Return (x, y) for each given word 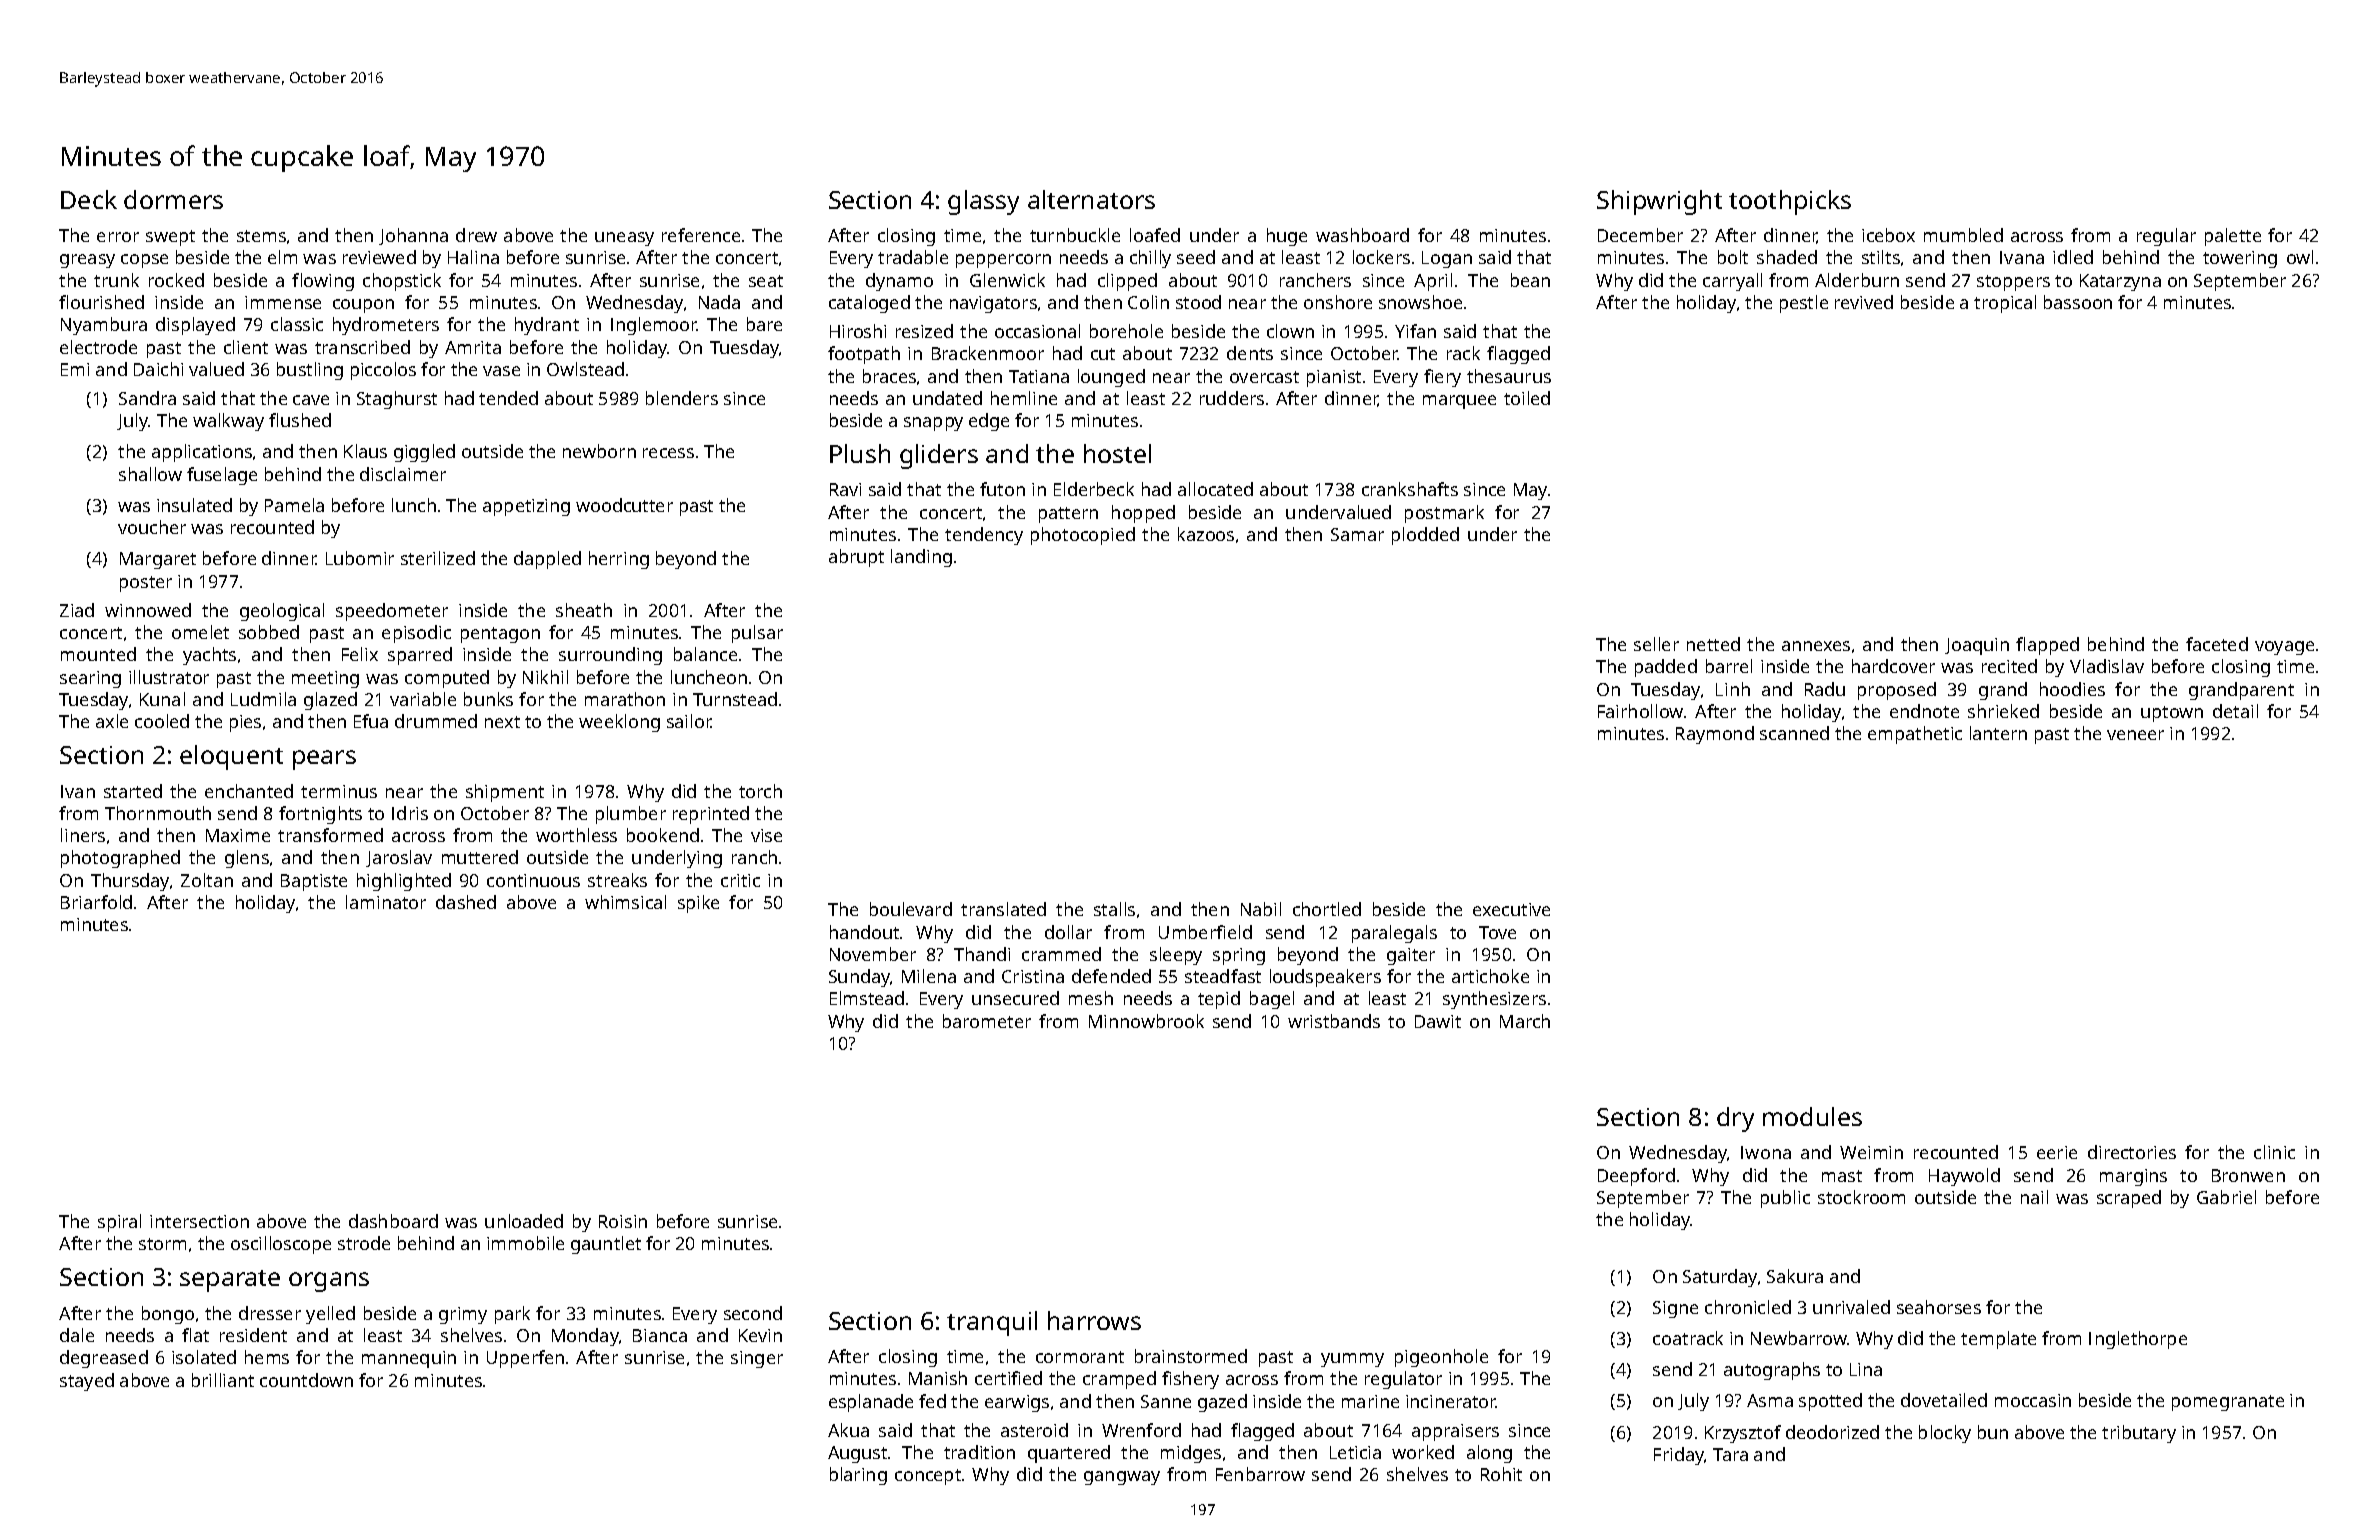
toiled (1527, 398)
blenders (682, 398)
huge (1287, 237)
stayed (87, 1382)
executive (1511, 909)
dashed (466, 902)
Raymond (1715, 735)
